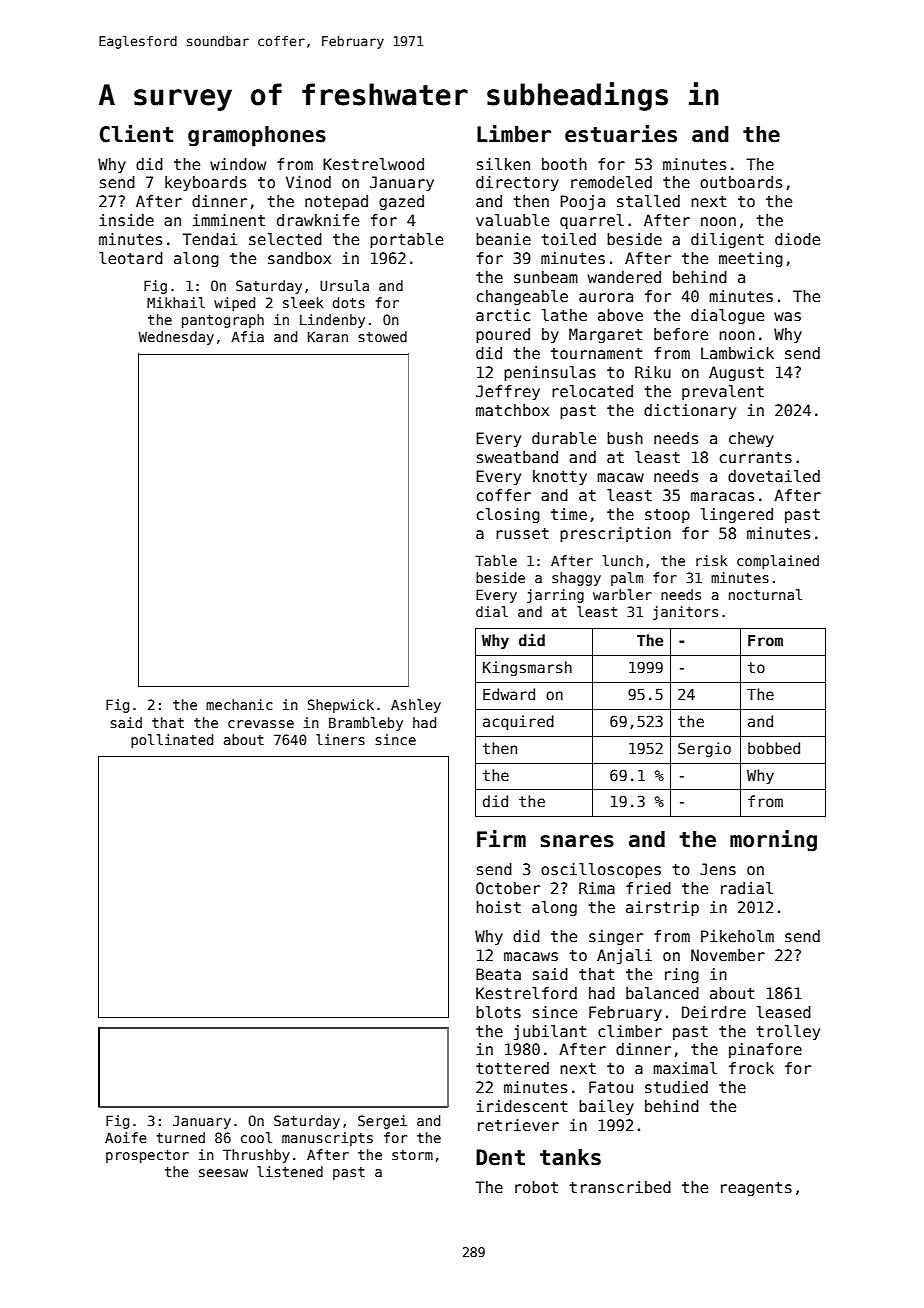  What do you see at coordinates (621, 134) in the page?
I see `estuaries` at bounding box center [621, 134].
